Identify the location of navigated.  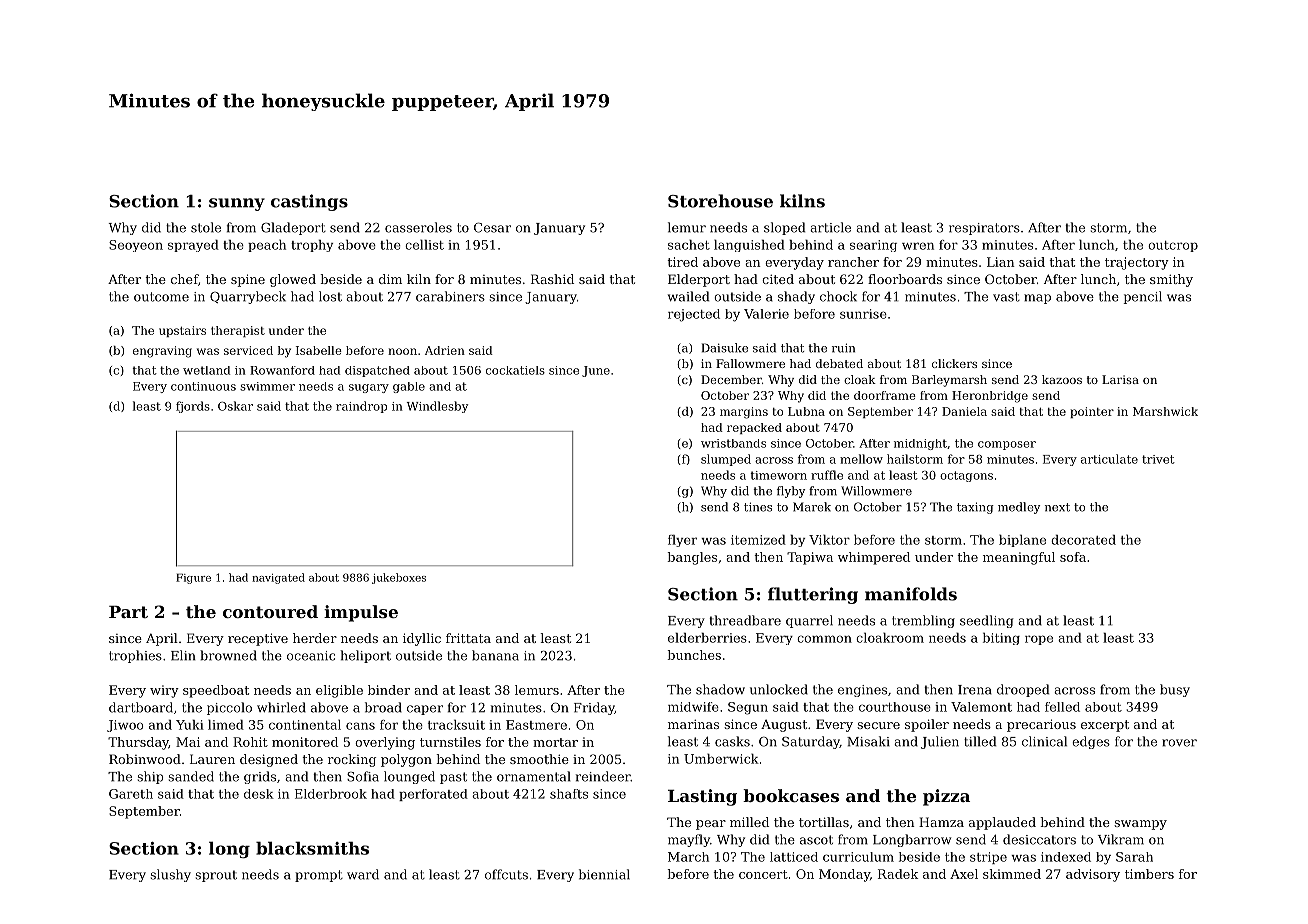
(278, 578).
